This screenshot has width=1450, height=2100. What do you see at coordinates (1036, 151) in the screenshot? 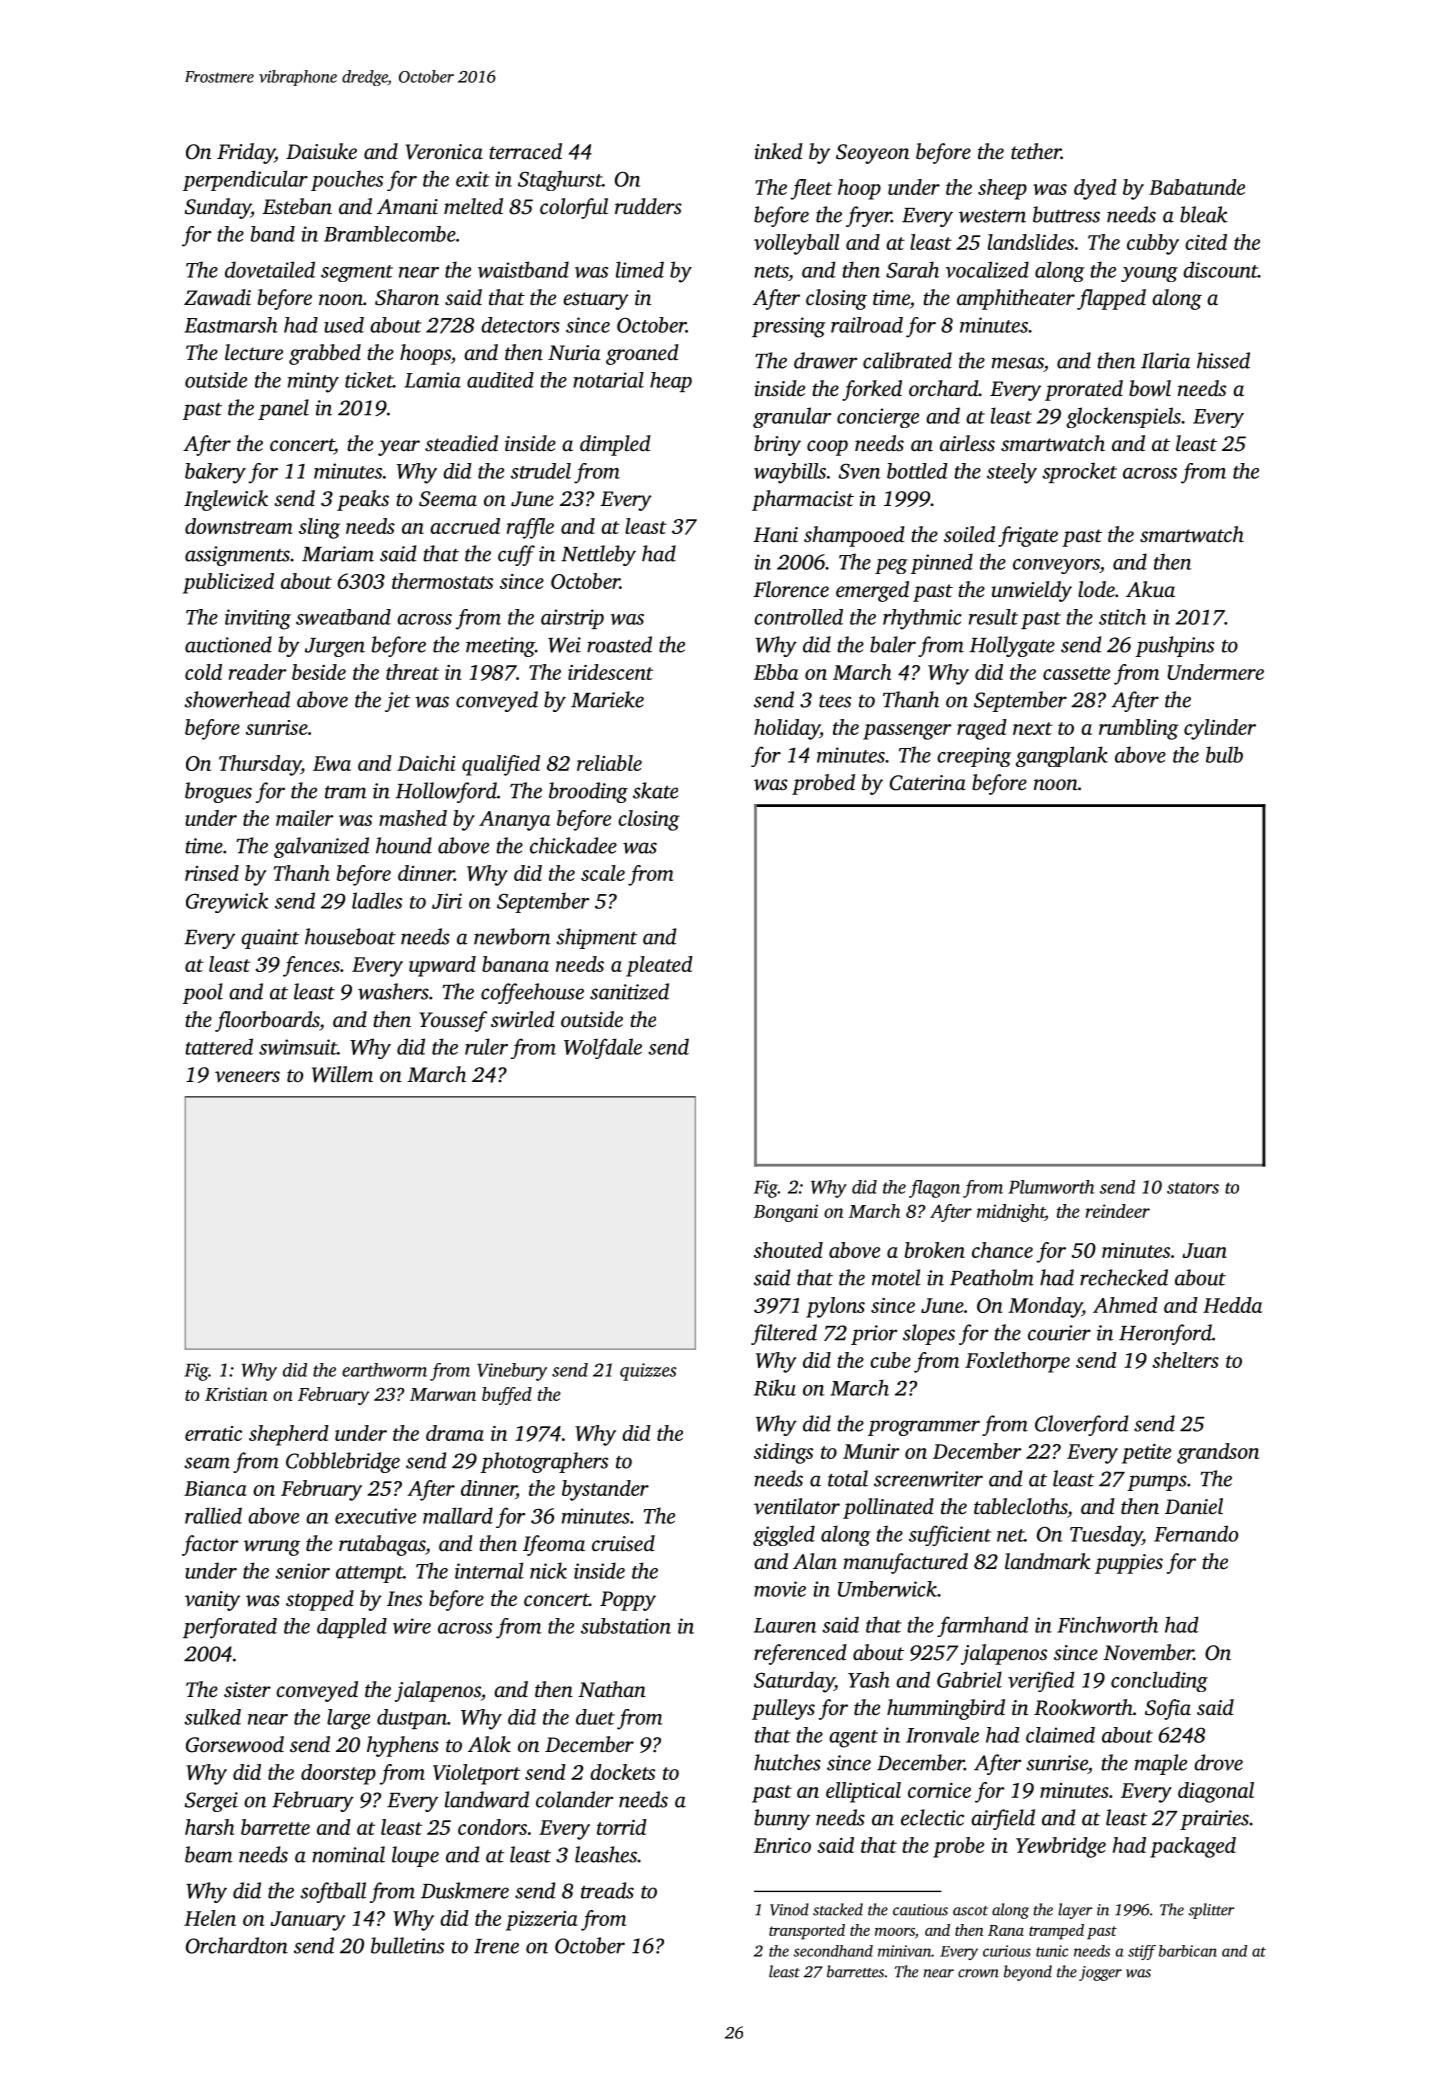
I see `tether` at bounding box center [1036, 151].
